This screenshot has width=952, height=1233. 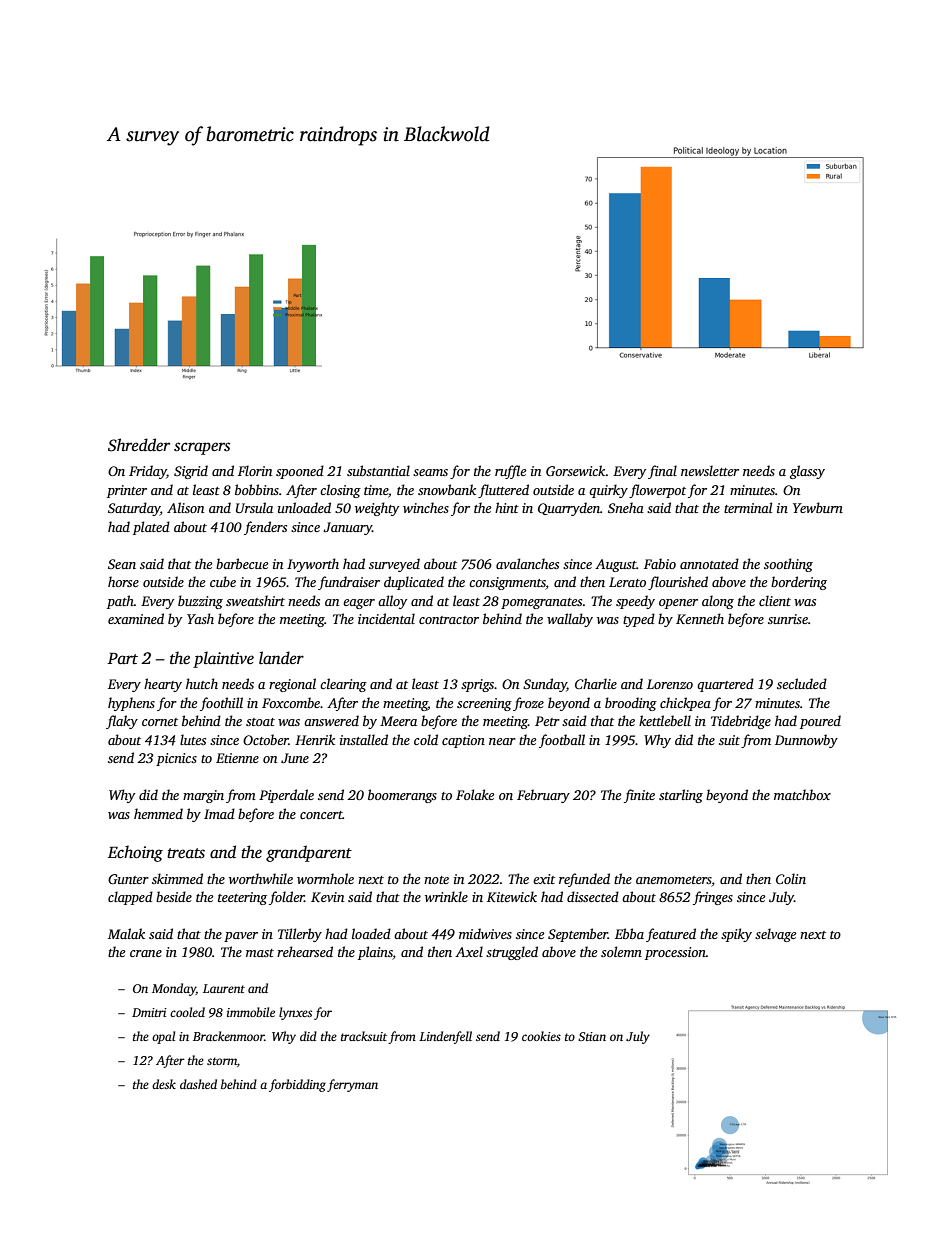 What do you see at coordinates (378, 470) in the screenshot?
I see `substantial` at bounding box center [378, 470].
